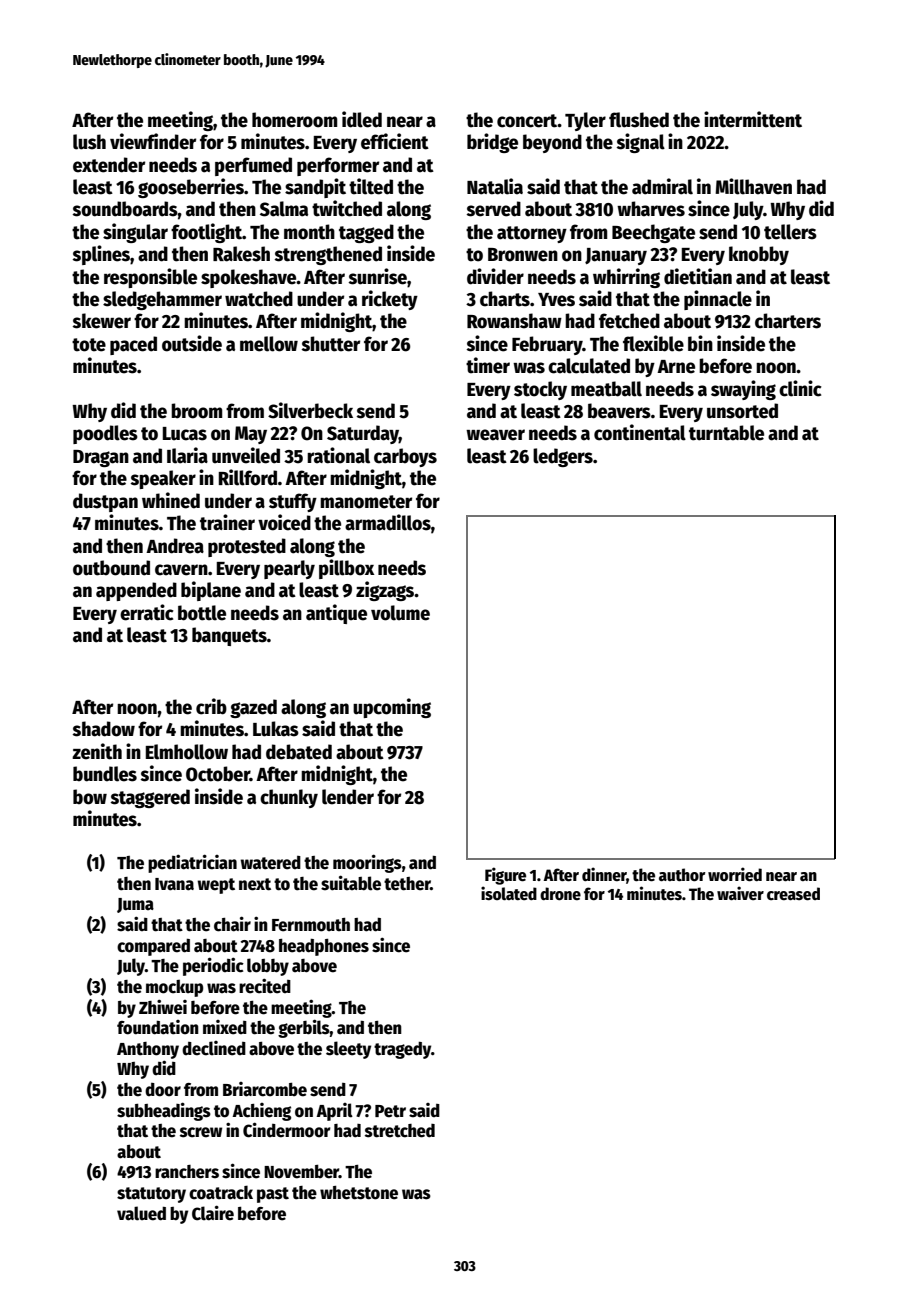 This screenshot has width=908, height=1316. Describe the element at coordinates (495, 276) in the screenshot. I see `divider` at that location.
